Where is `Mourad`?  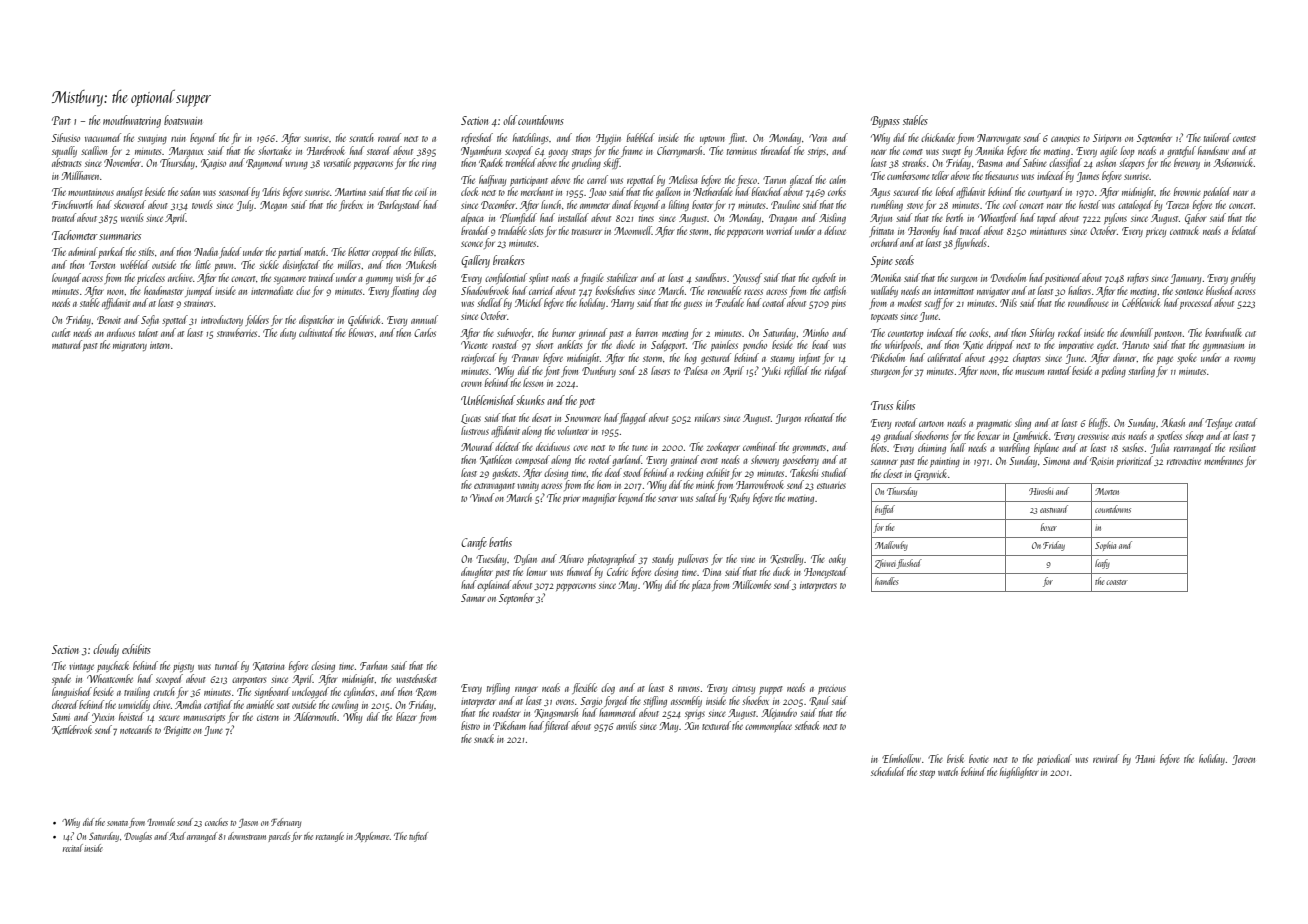 Mourad is located at coordinates (477, 446).
